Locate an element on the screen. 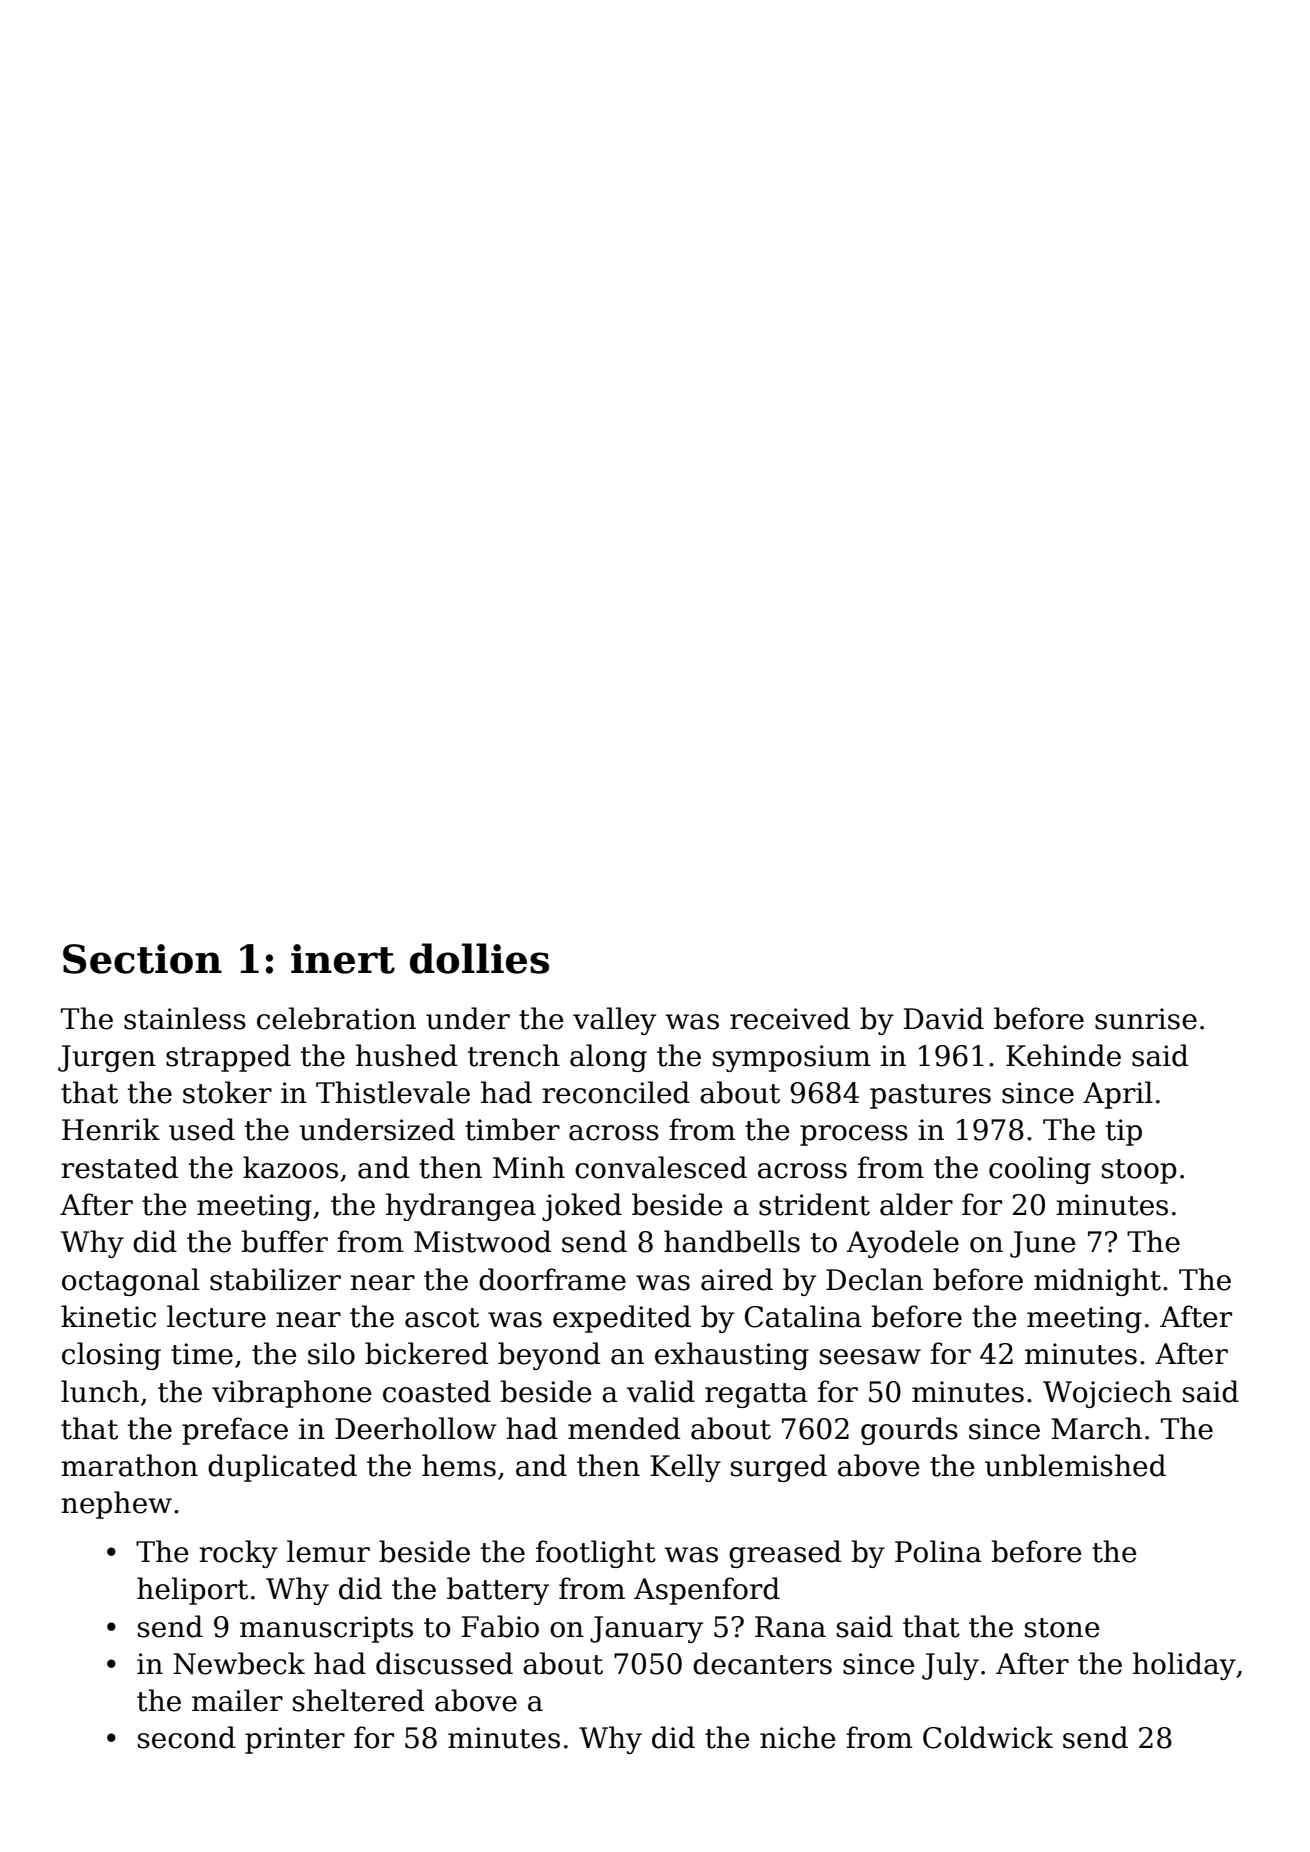  Section is located at coordinates (142, 959).
